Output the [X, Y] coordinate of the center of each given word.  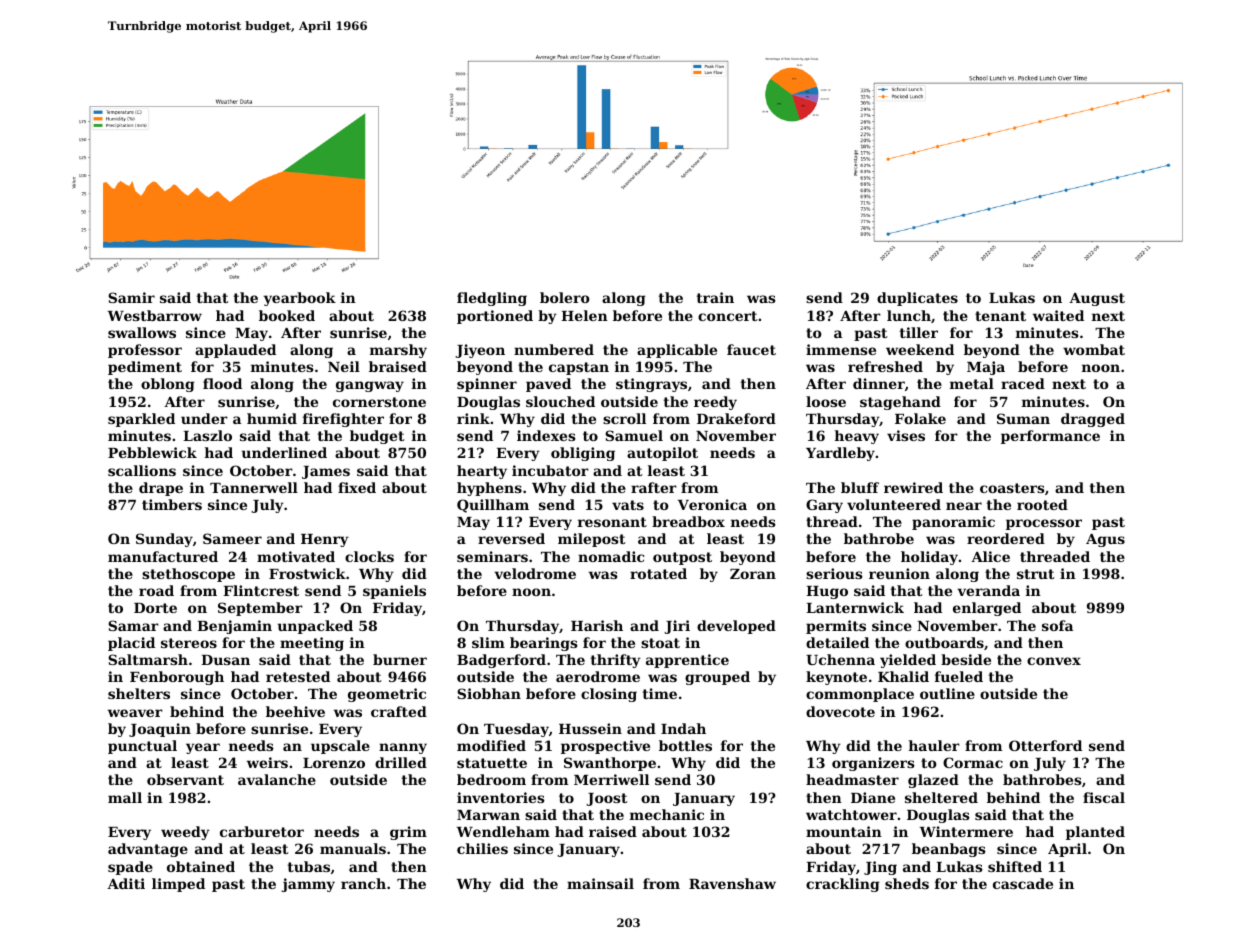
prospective [605, 747]
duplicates [917, 299]
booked [287, 315]
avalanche [277, 779]
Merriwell [611, 779]
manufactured [163, 556]
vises [906, 435]
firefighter [343, 420]
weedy [185, 833]
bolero [565, 297]
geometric [387, 695]
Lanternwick [855, 607]
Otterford [1045, 745]
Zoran [753, 574]
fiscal [1104, 797]
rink [473, 418]
